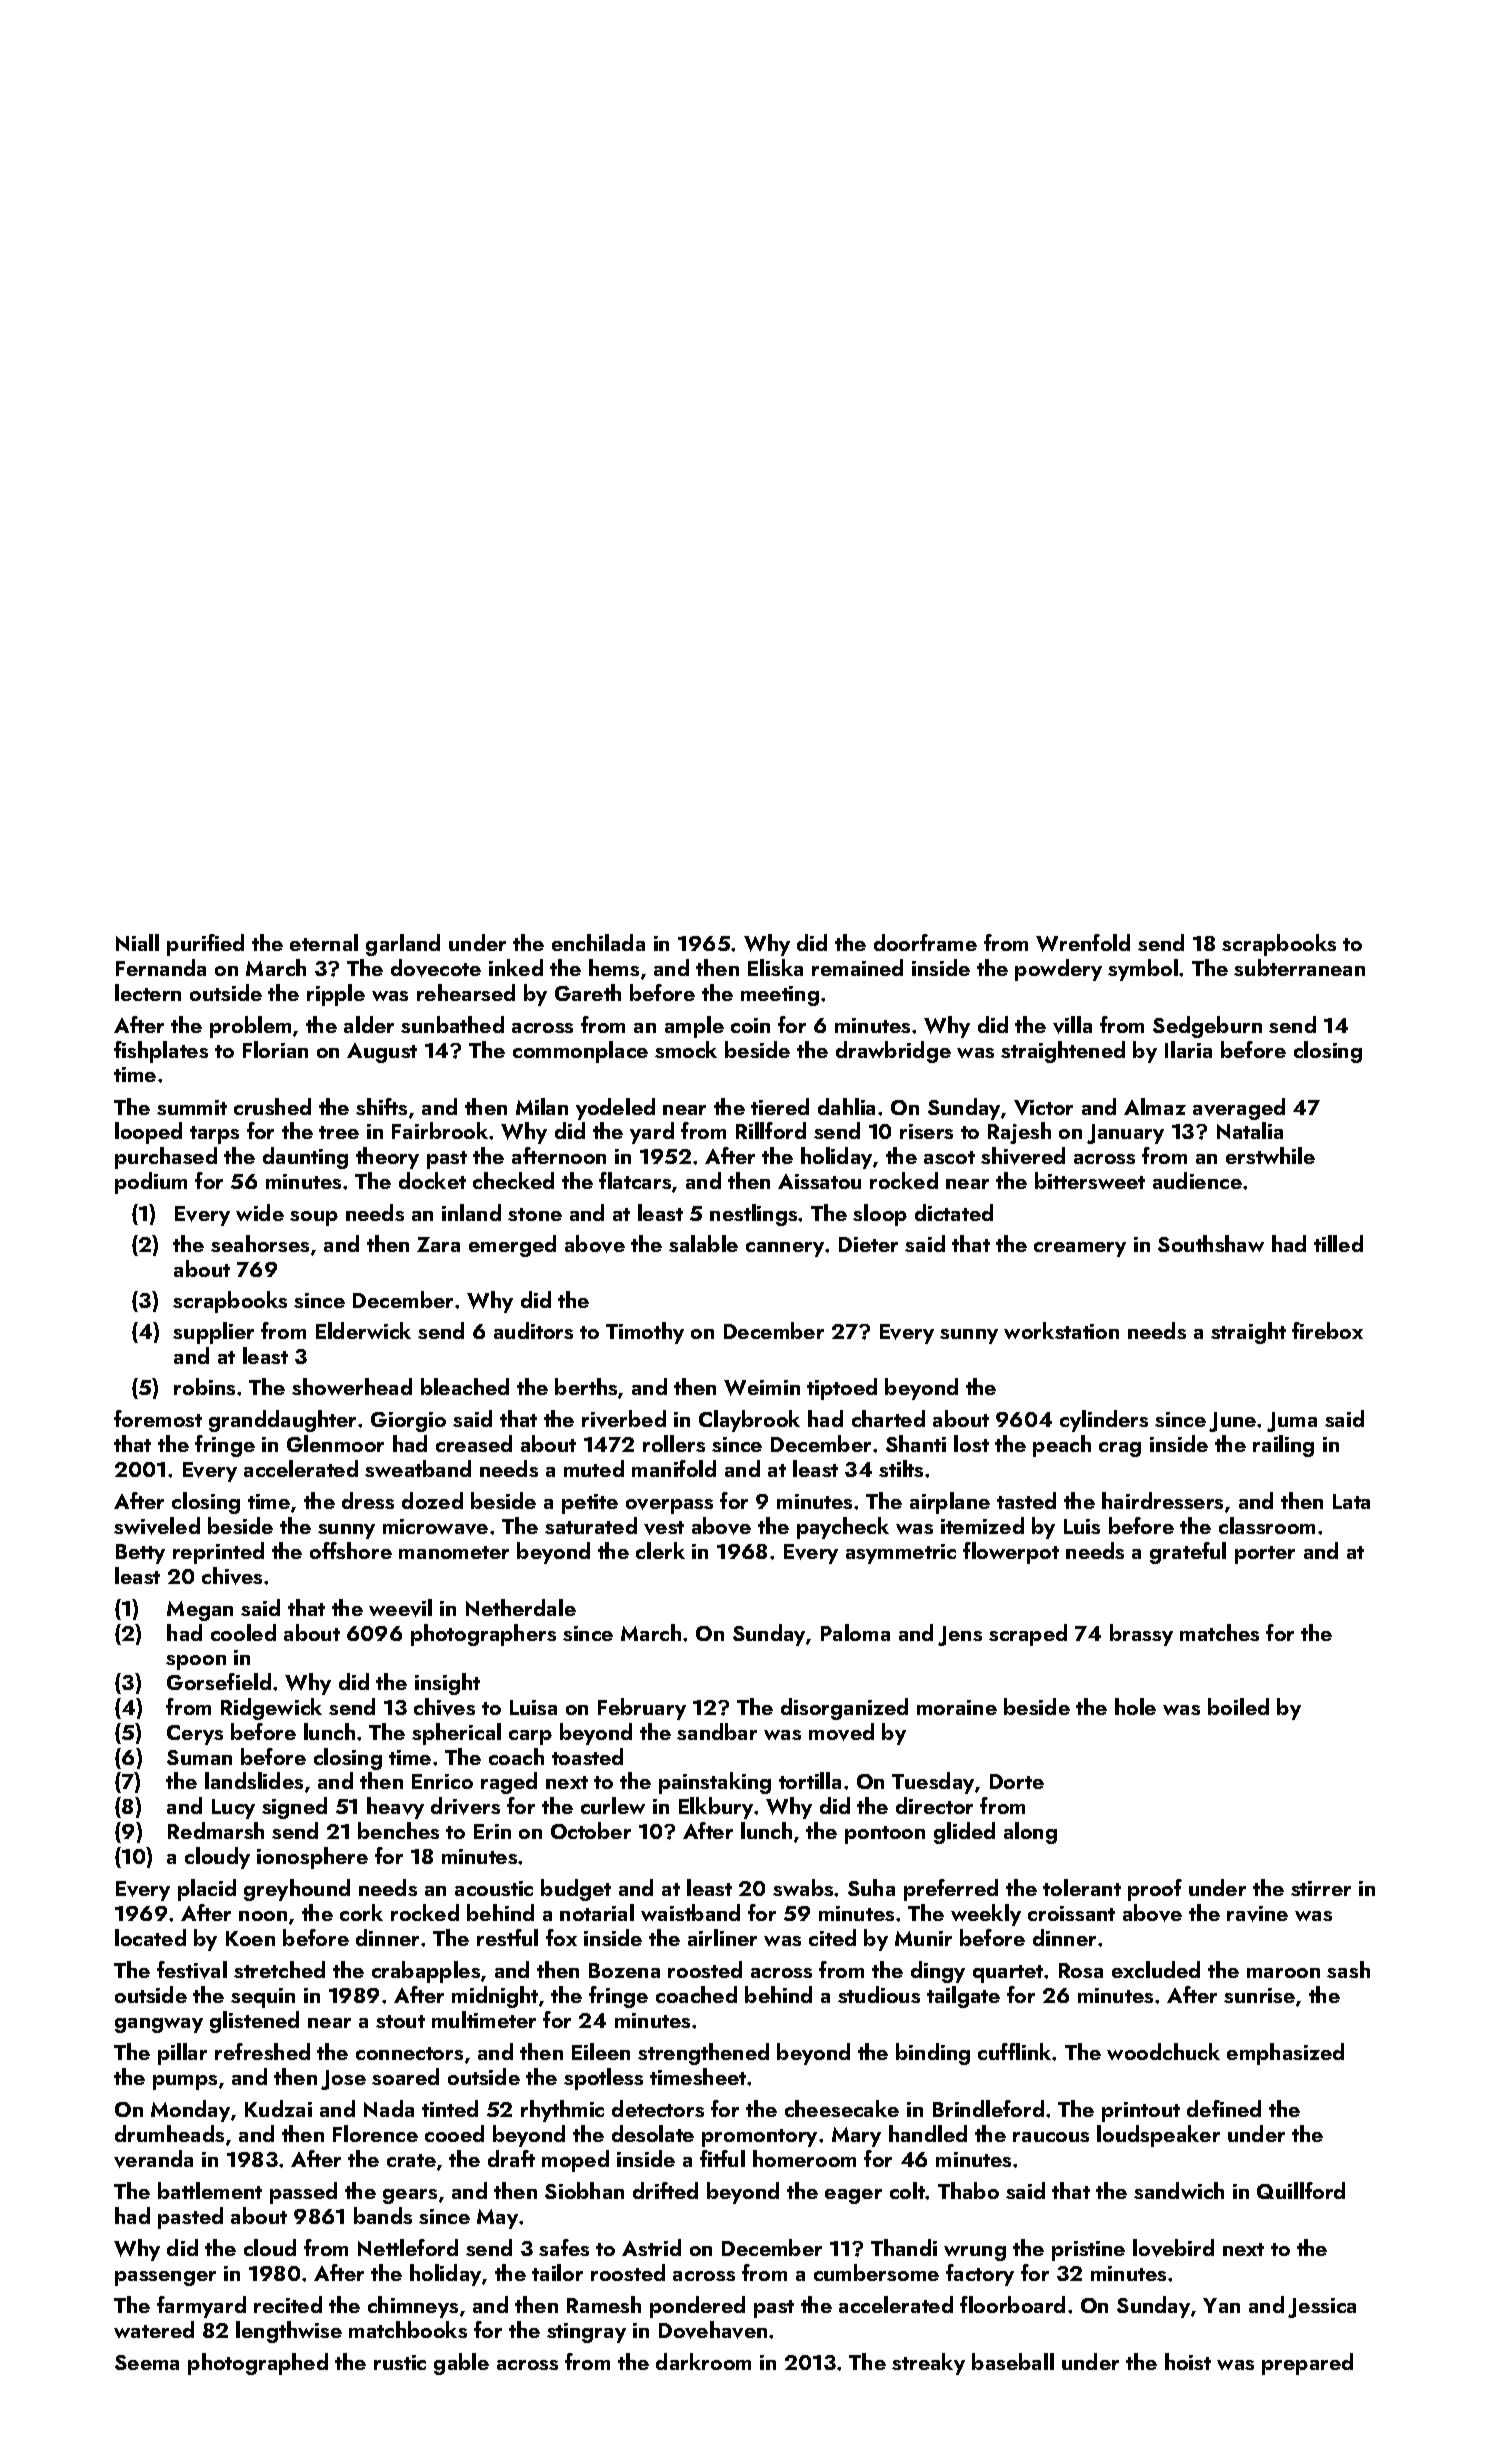 This screenshot has height=2464, width=1496. Describe the element at coordinates (192, 1970) in the screenshot. I see `festival` at that location.
